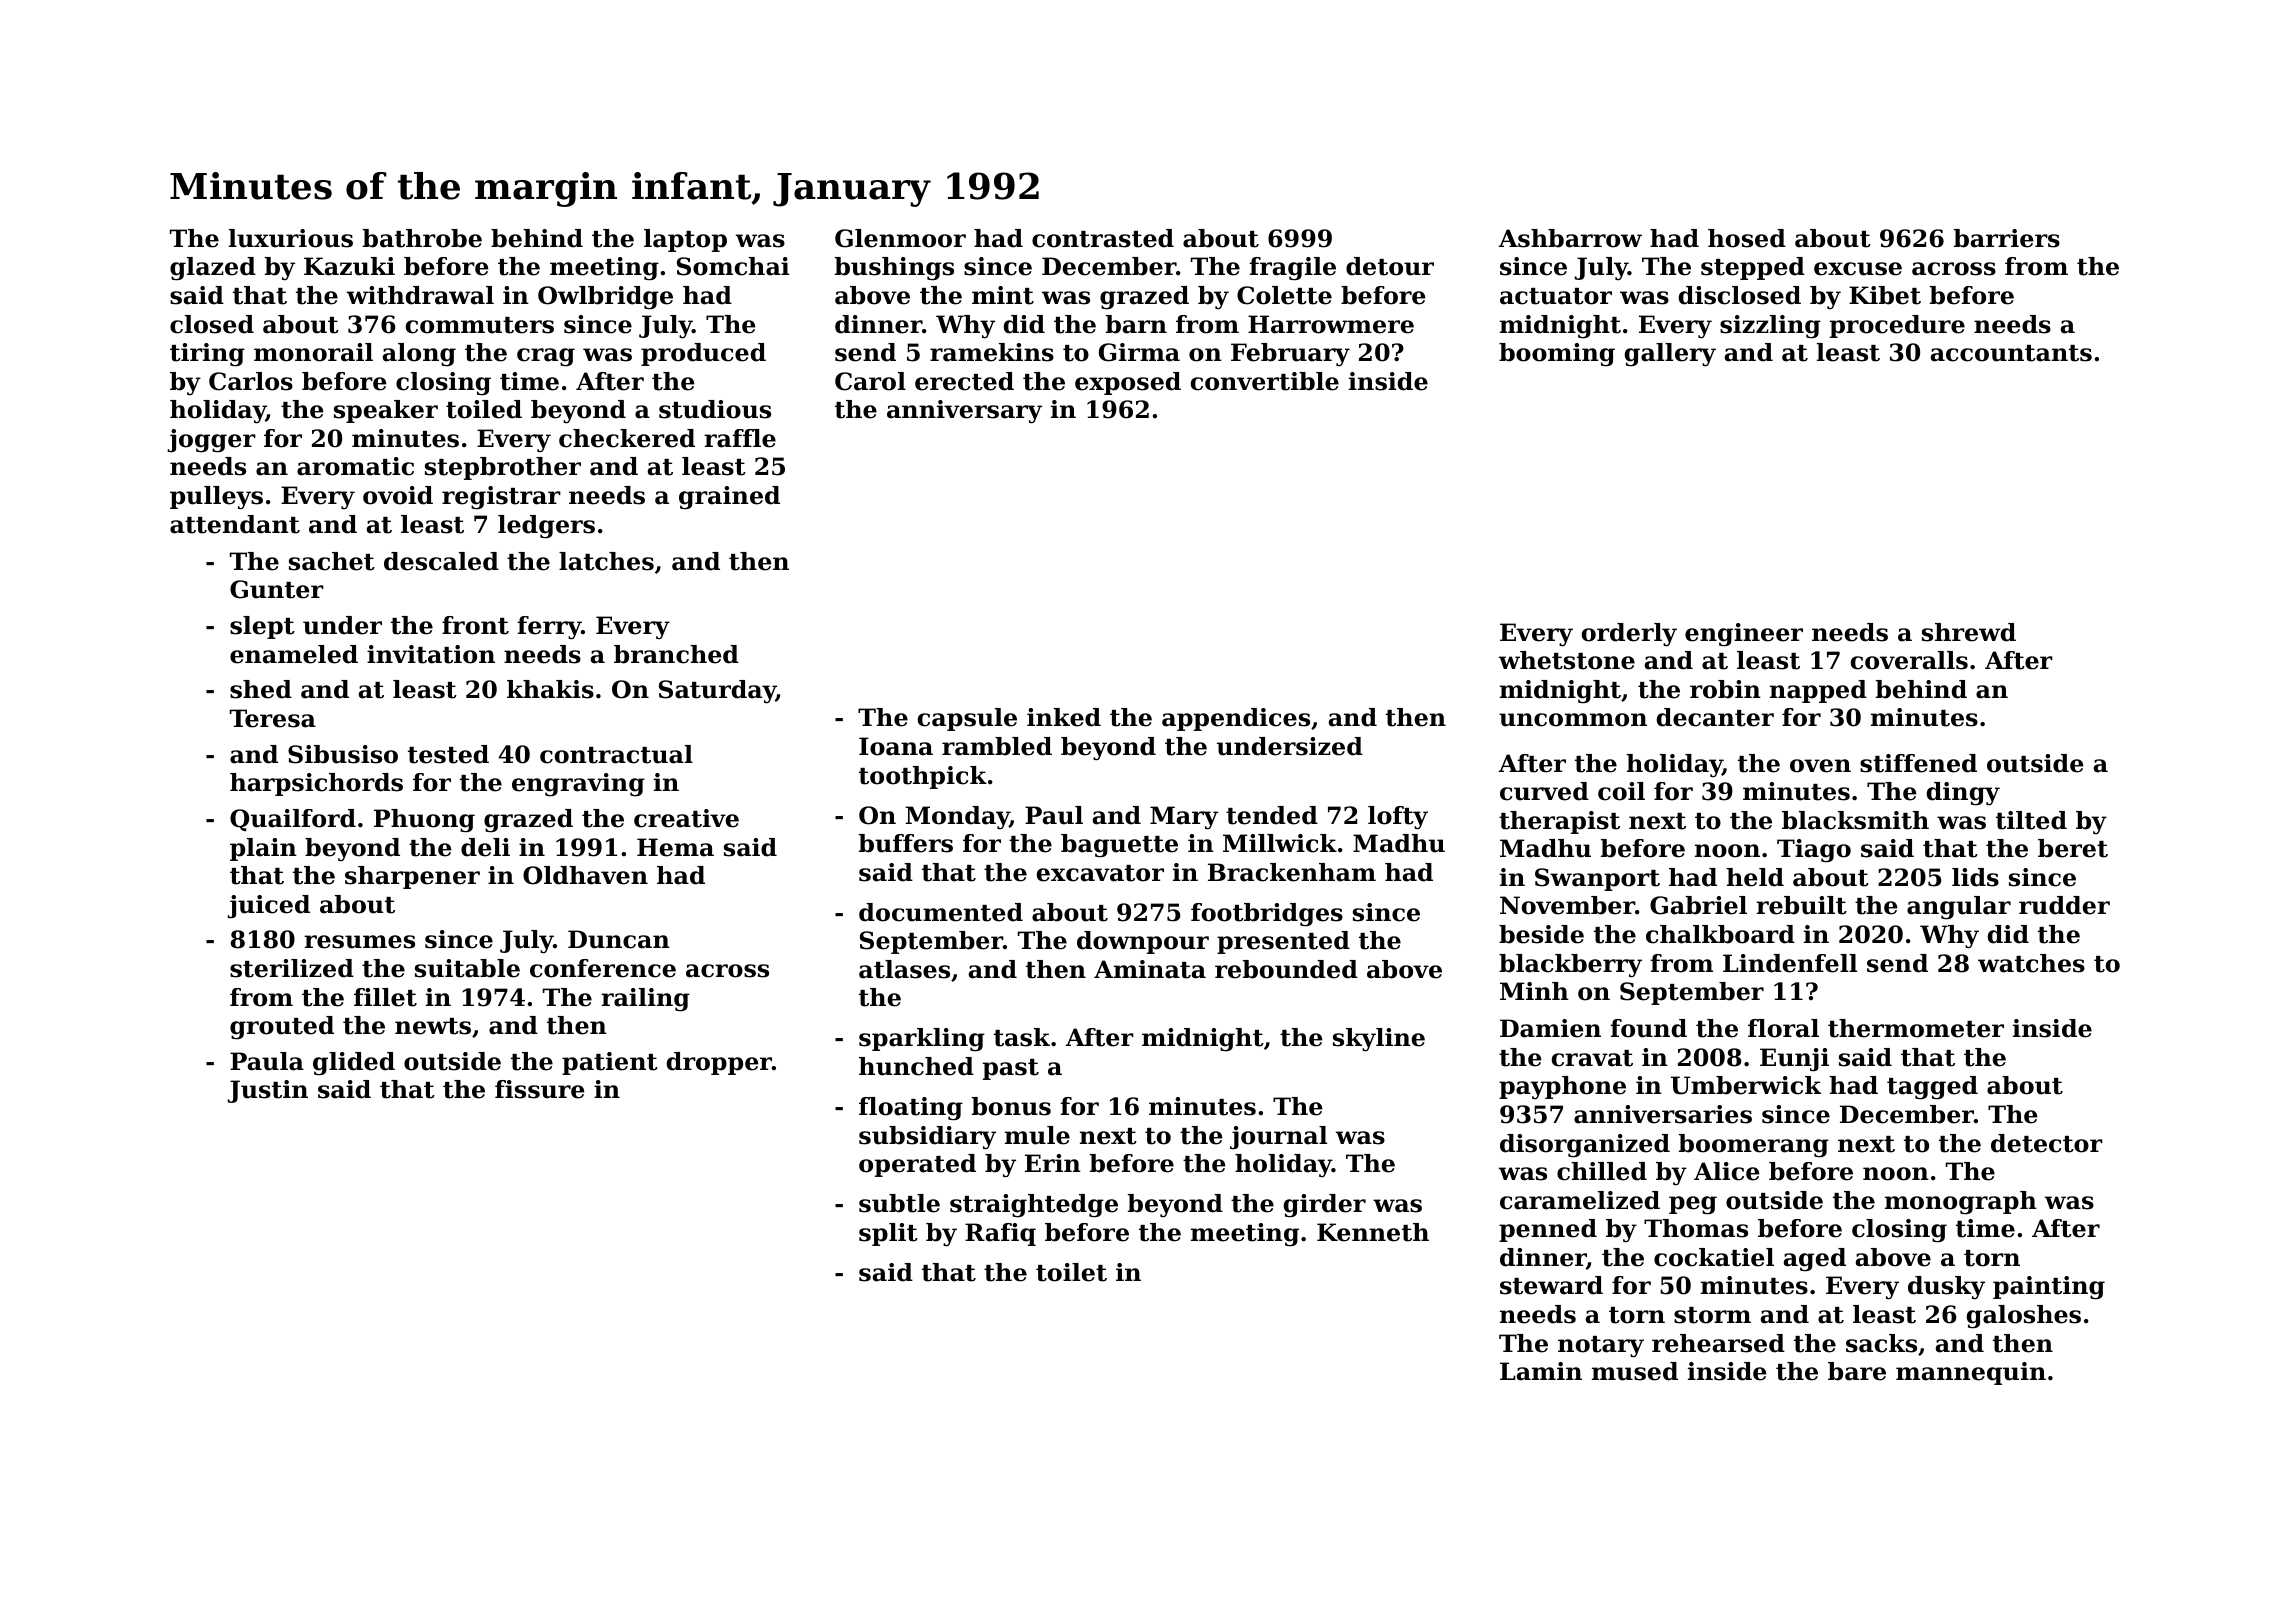 Image resolution: width=2292 pixels, height=1620 pixels. I want to click on fillet, so click(385, 997).
